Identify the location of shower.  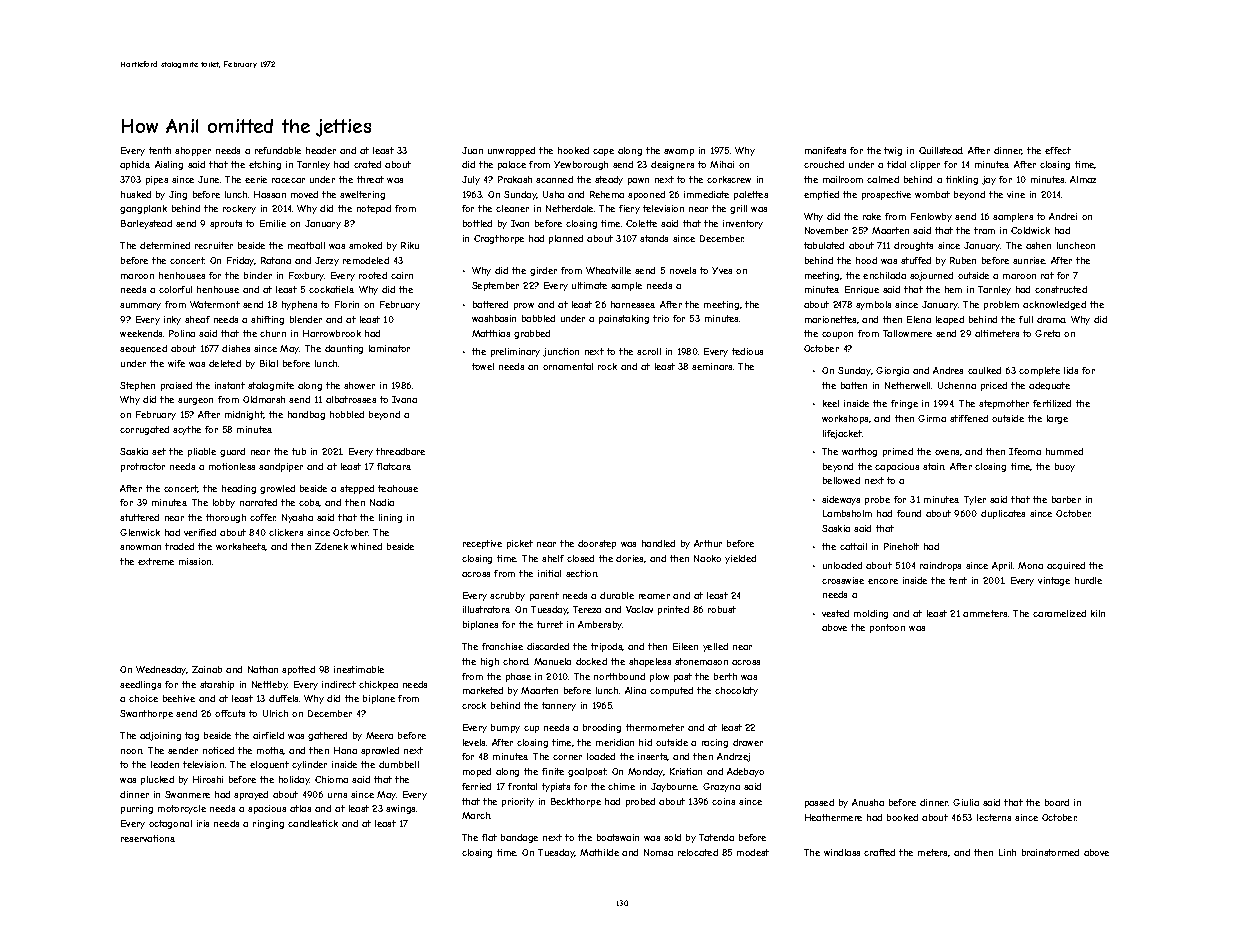
(359, 385).
